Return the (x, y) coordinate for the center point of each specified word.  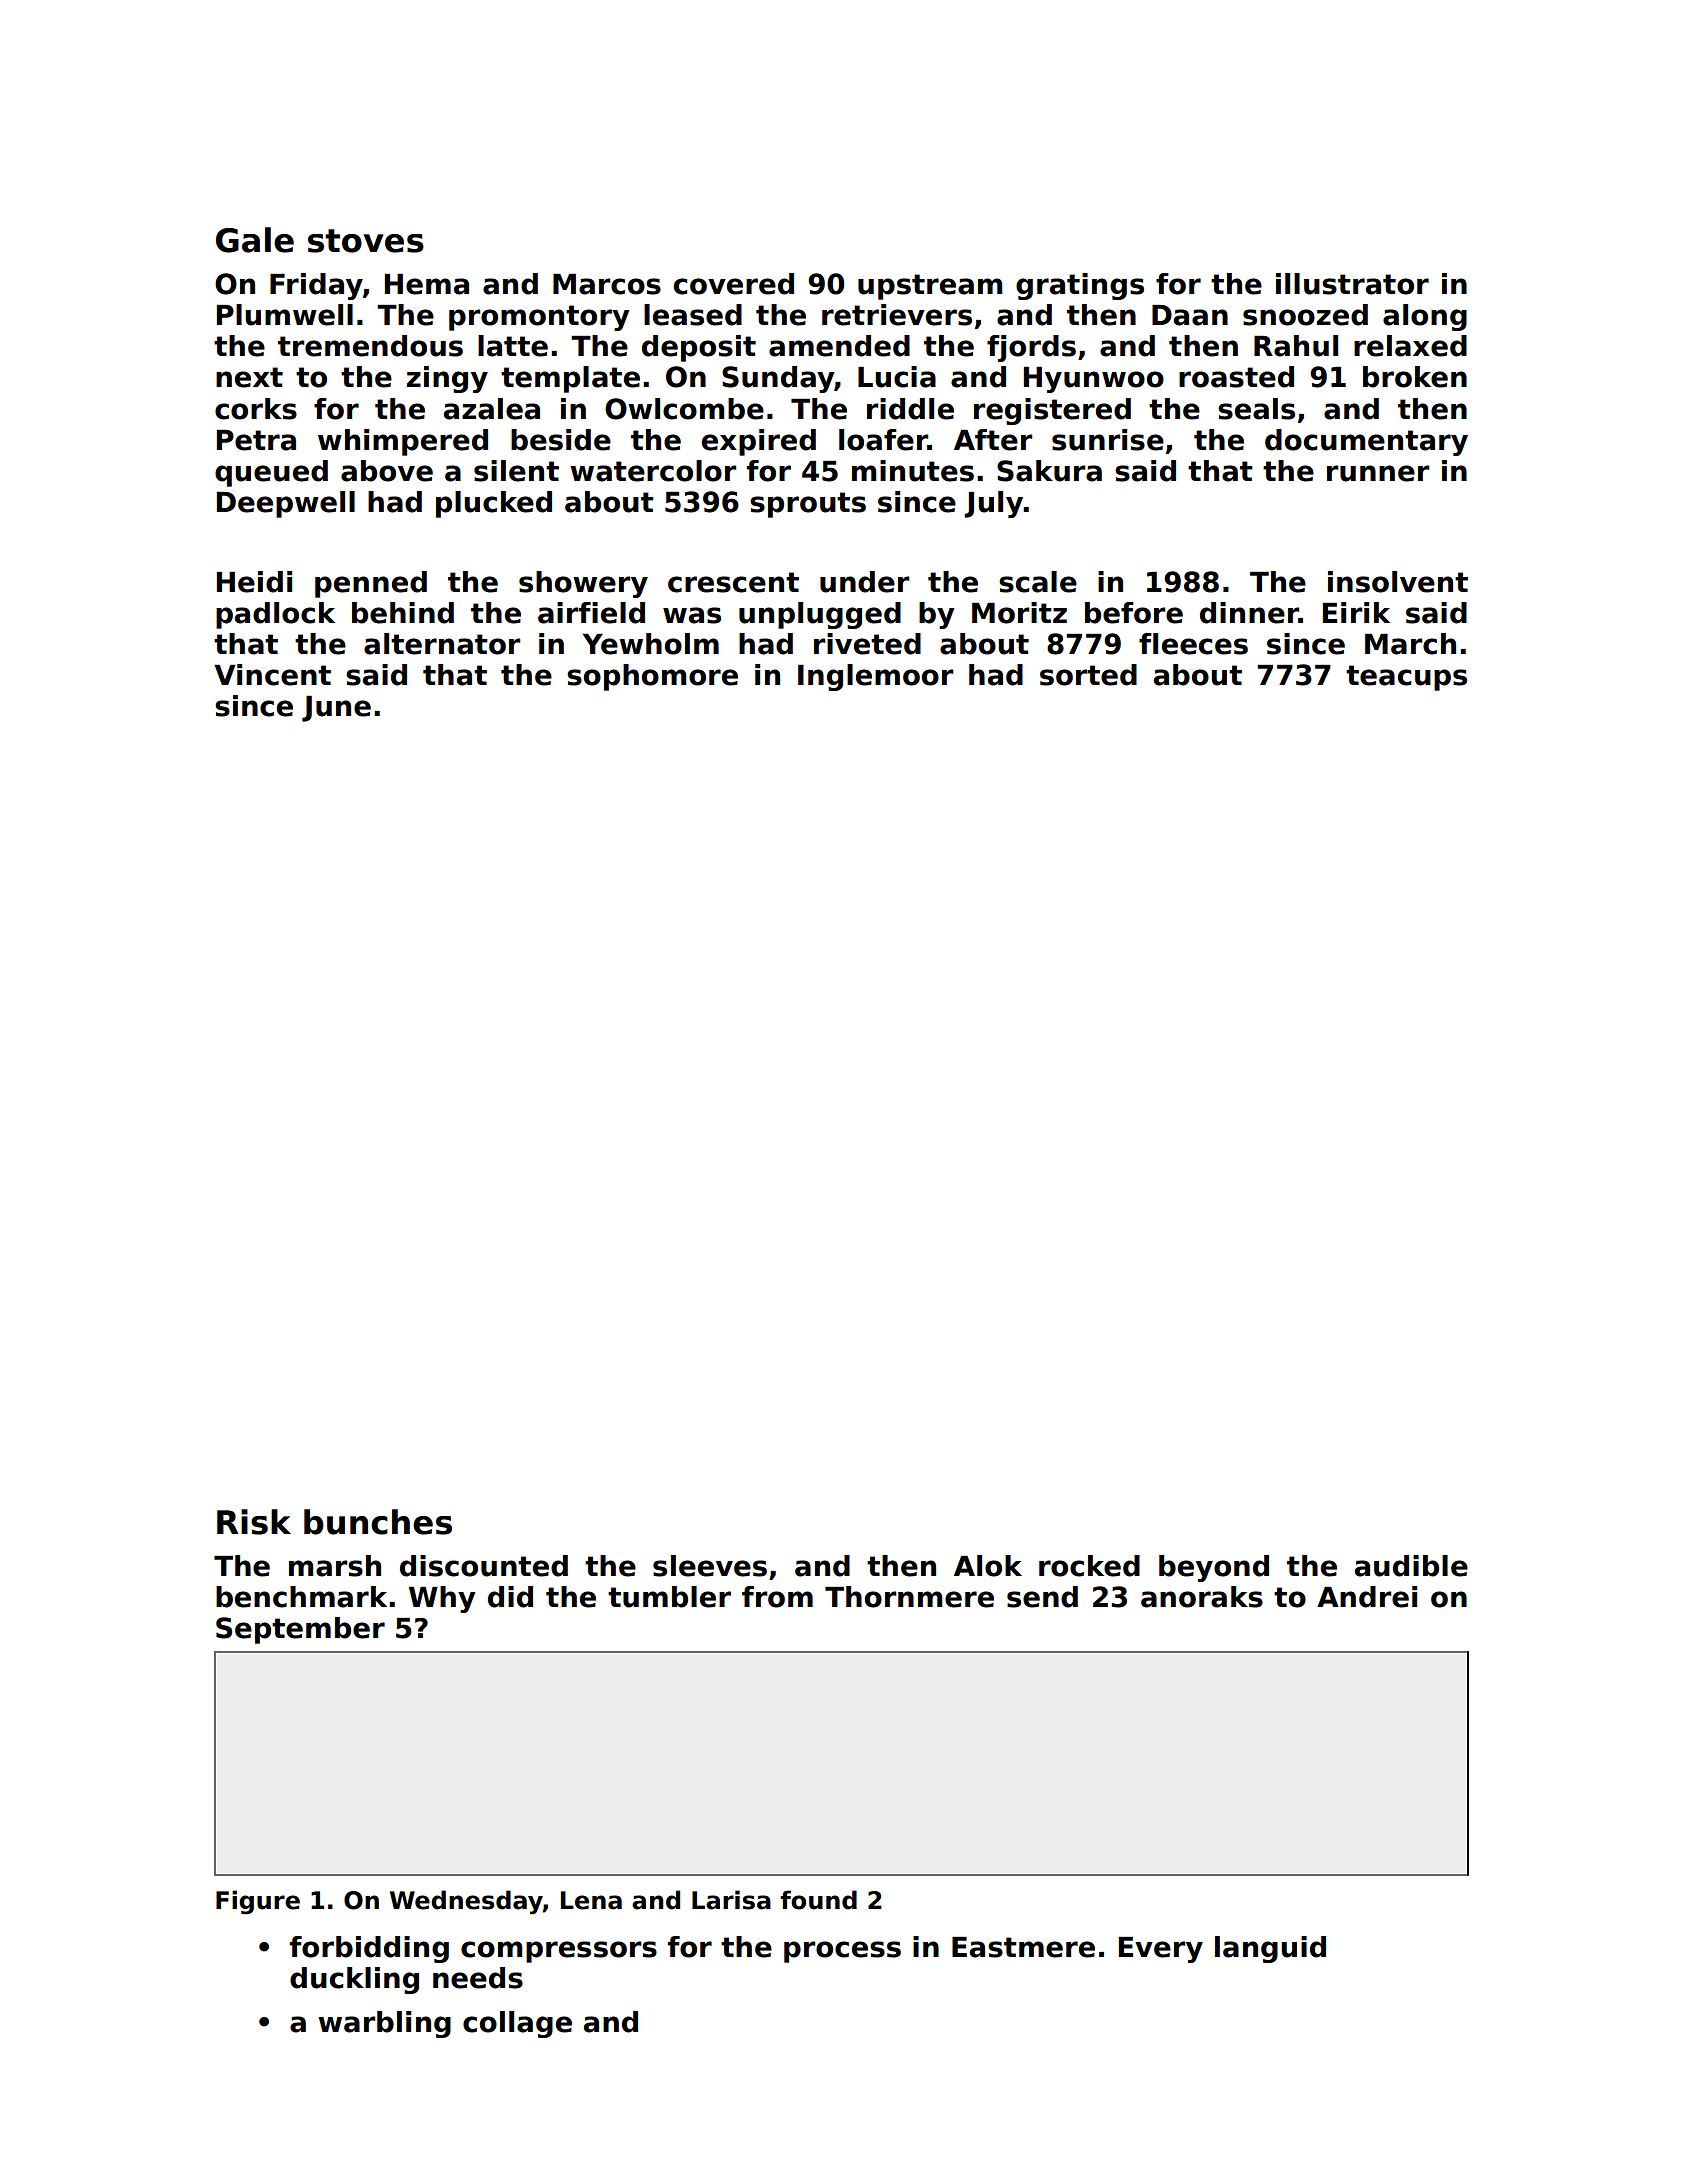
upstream (930, 287)
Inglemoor (875, 677)
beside (561, 440)
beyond (1214, 1568)
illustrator (1352, 284)
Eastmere (1023, 1947)
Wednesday (466, 1902)
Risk (254, 1522)
